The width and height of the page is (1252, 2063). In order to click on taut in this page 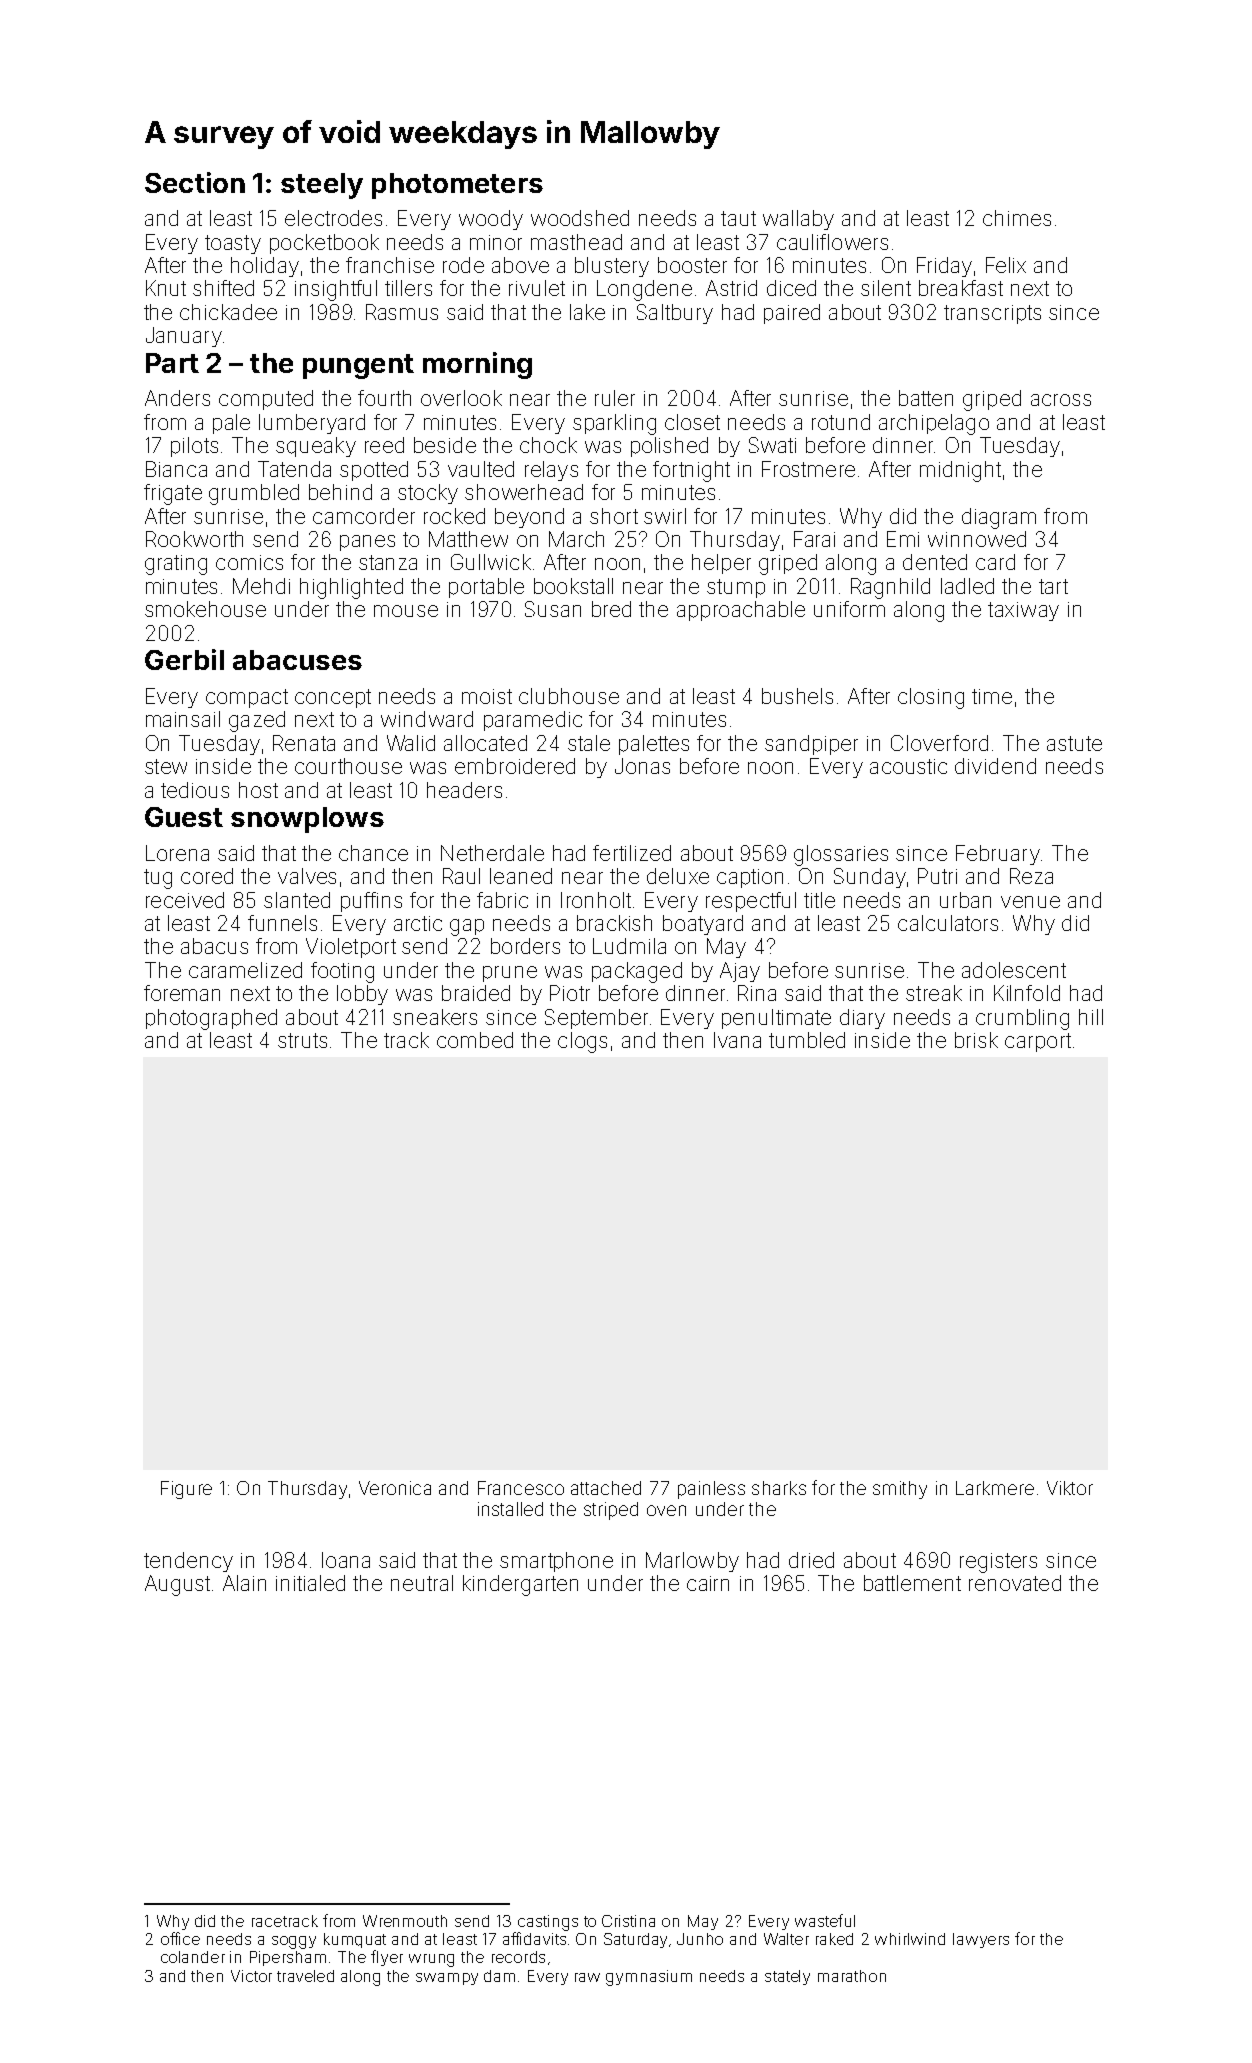, I will do `click(738, 218)`.
